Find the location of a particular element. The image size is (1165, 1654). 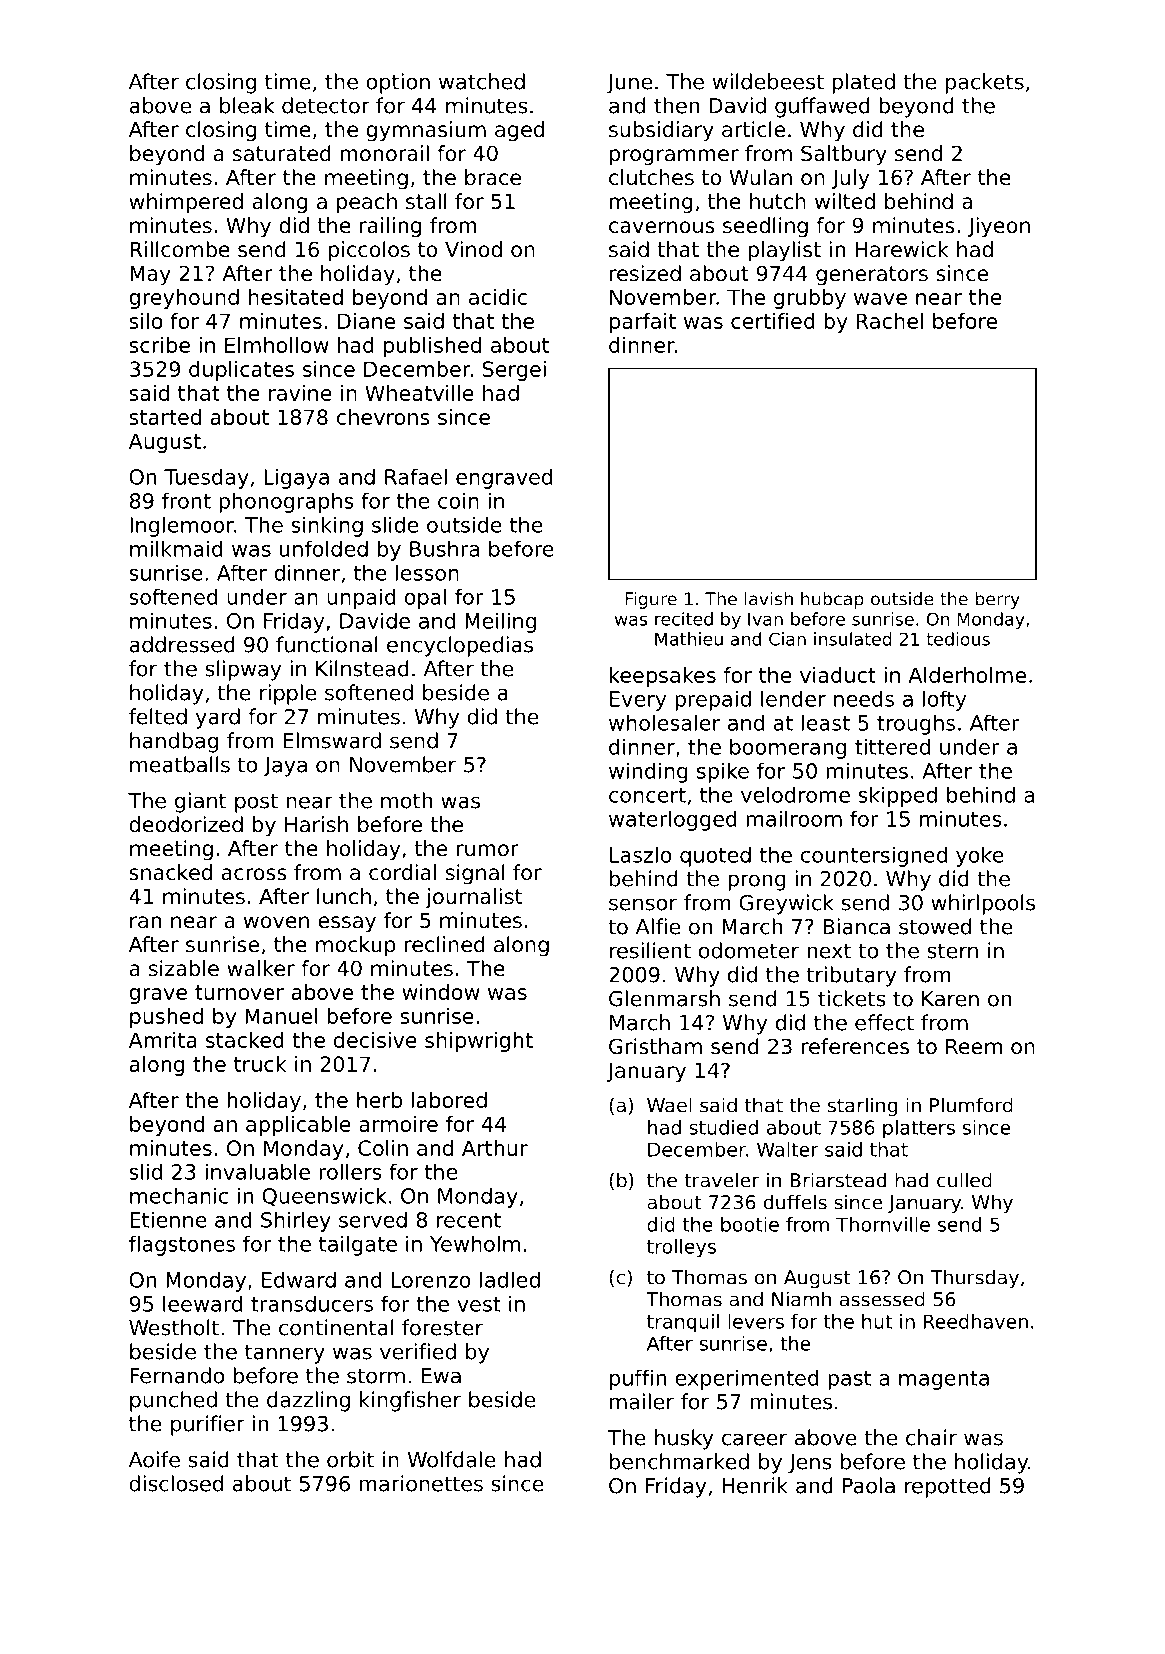

hutch is located at coordinates (778, 201).
